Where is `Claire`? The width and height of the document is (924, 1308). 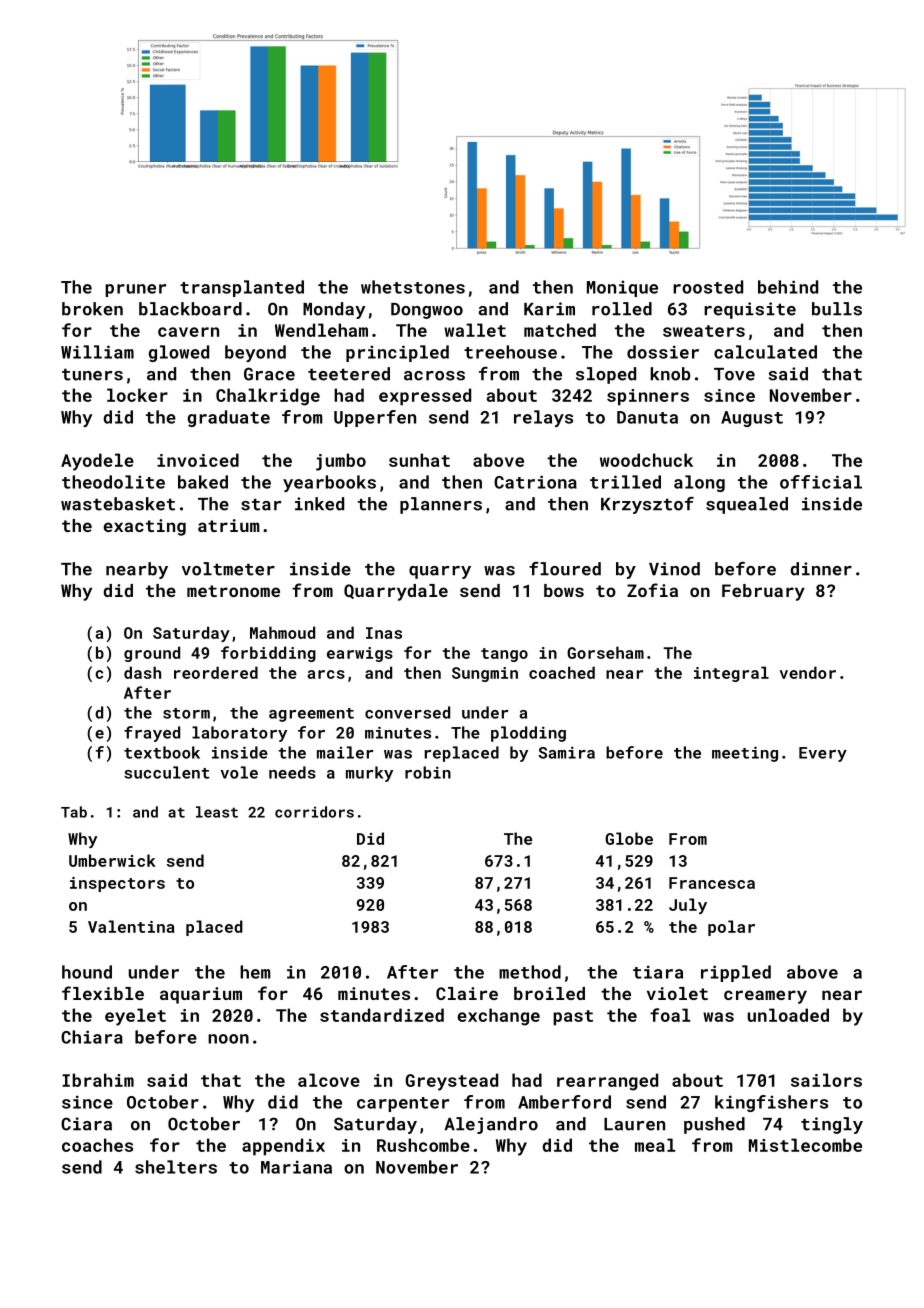
Claire is located at coordinates (467, 993).
